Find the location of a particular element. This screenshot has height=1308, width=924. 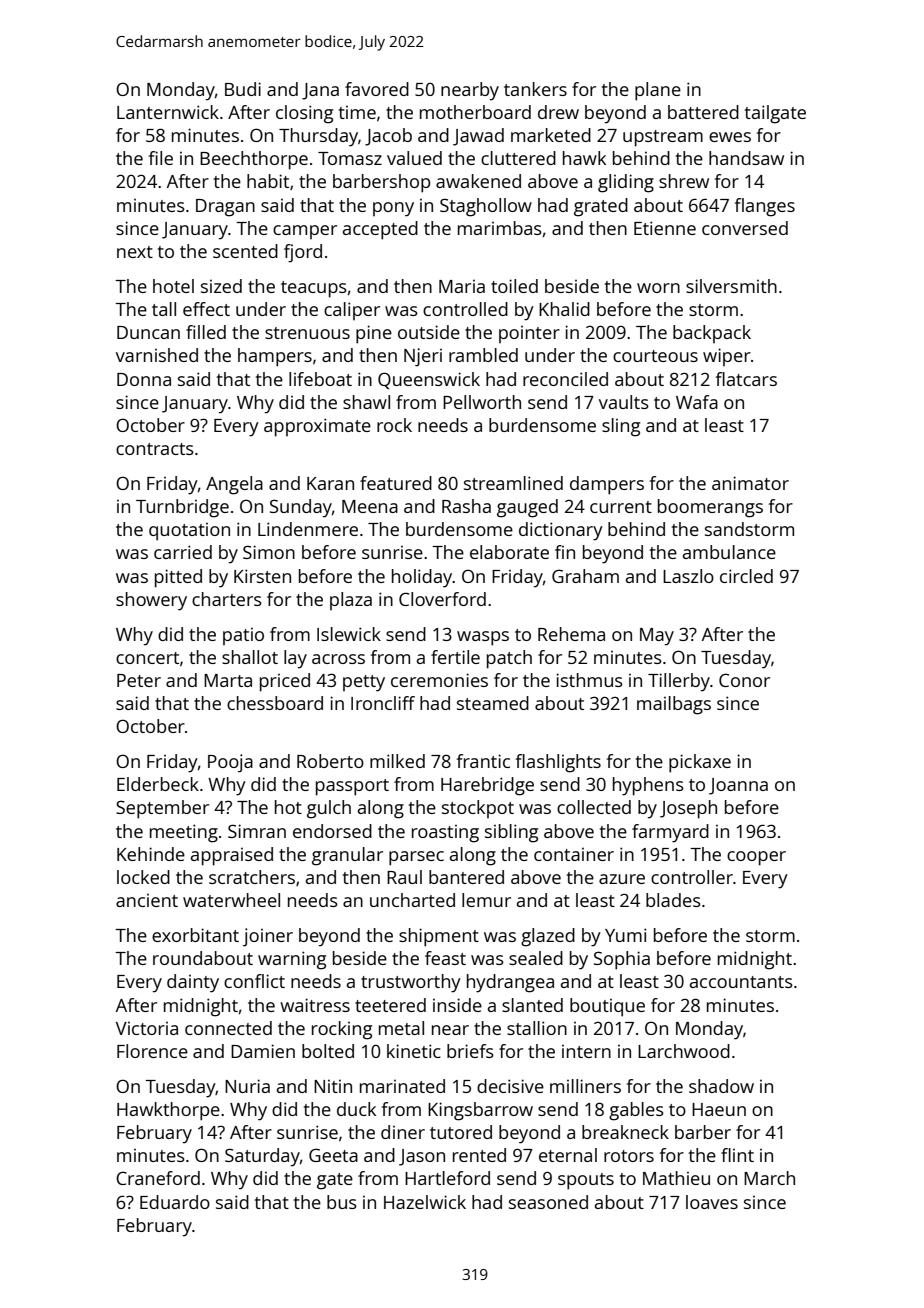

shipment is located at coordinates (439, 937).
